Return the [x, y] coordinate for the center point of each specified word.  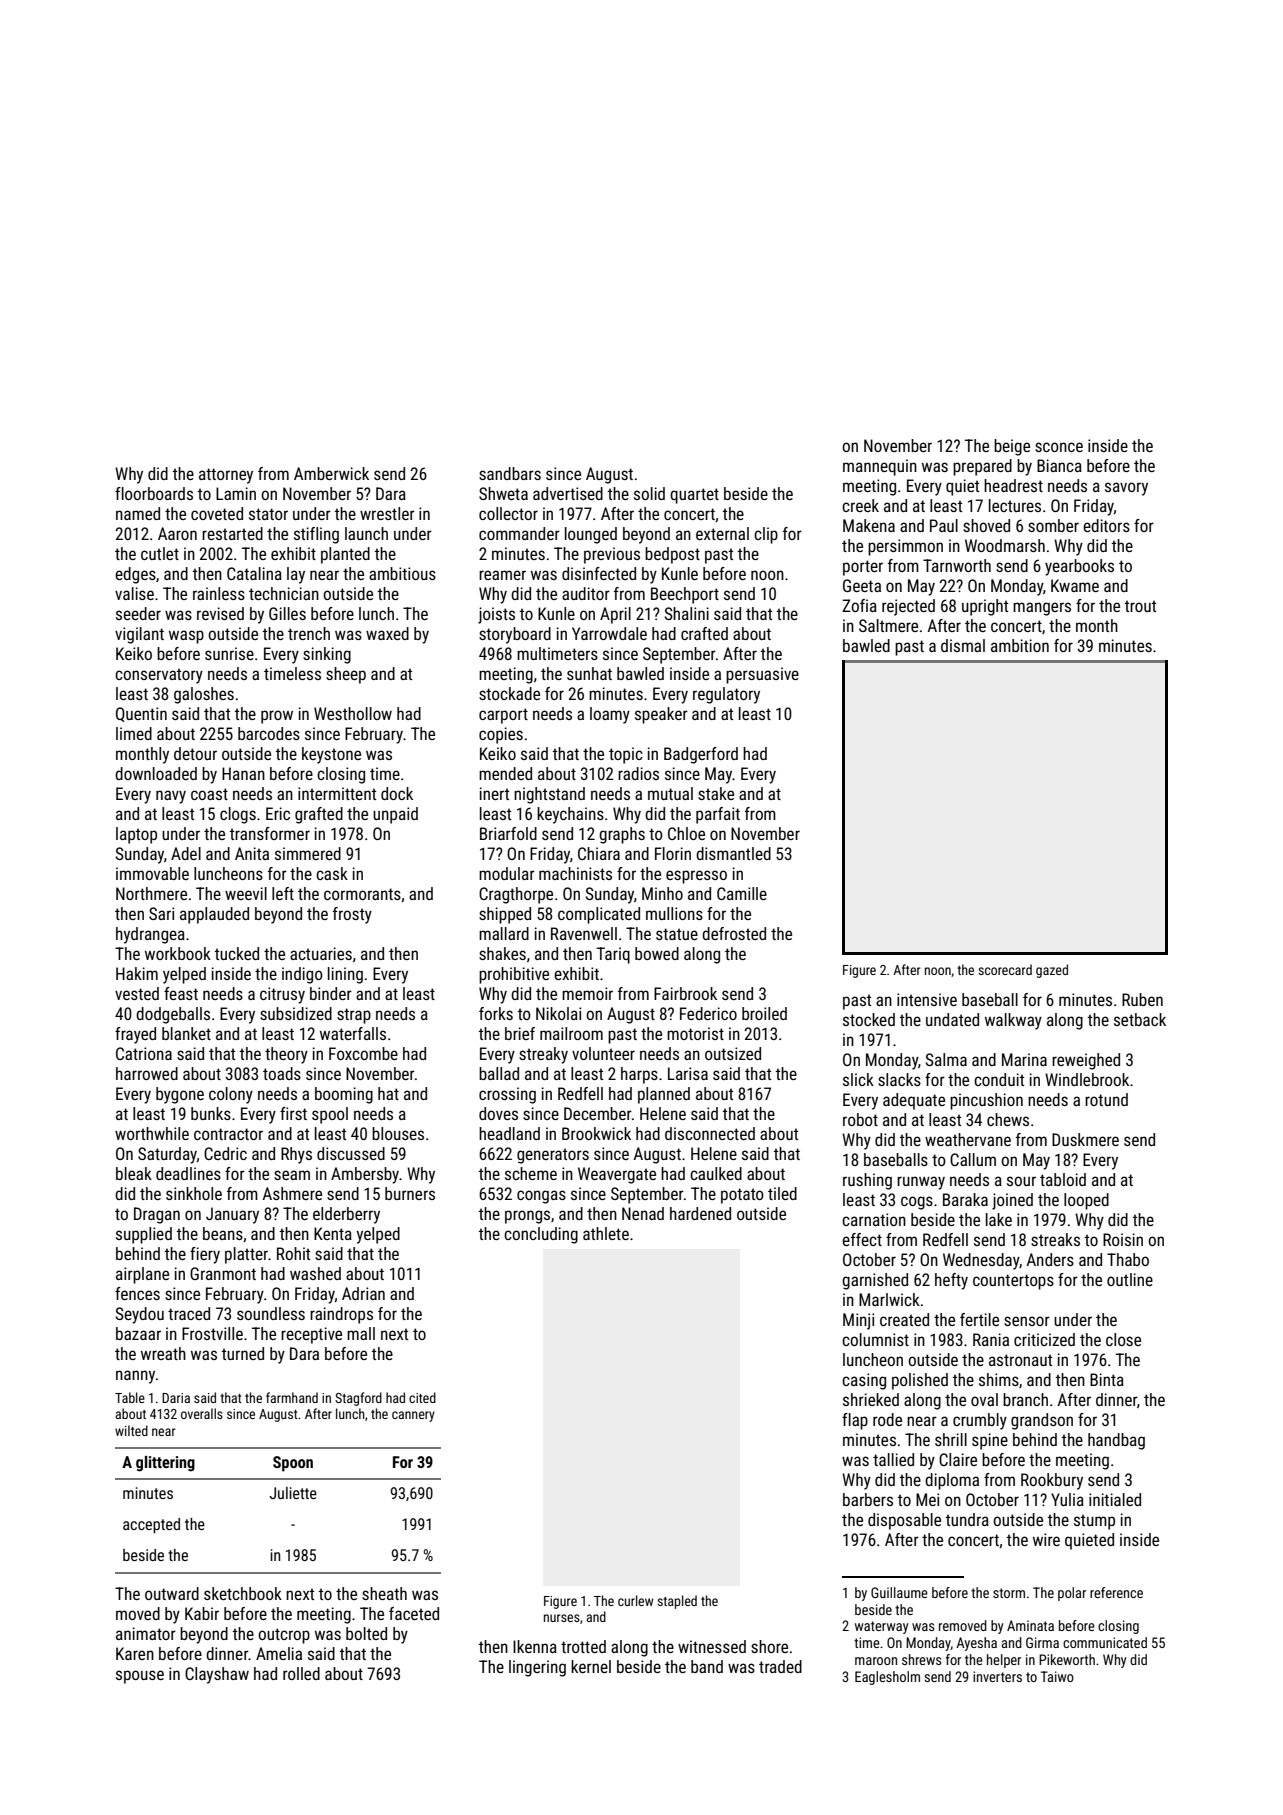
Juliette [293, 1493]
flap [855, 1421]
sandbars [510, 473]
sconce [1059, 447]
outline [1130, 1279]
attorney [226, 476]
